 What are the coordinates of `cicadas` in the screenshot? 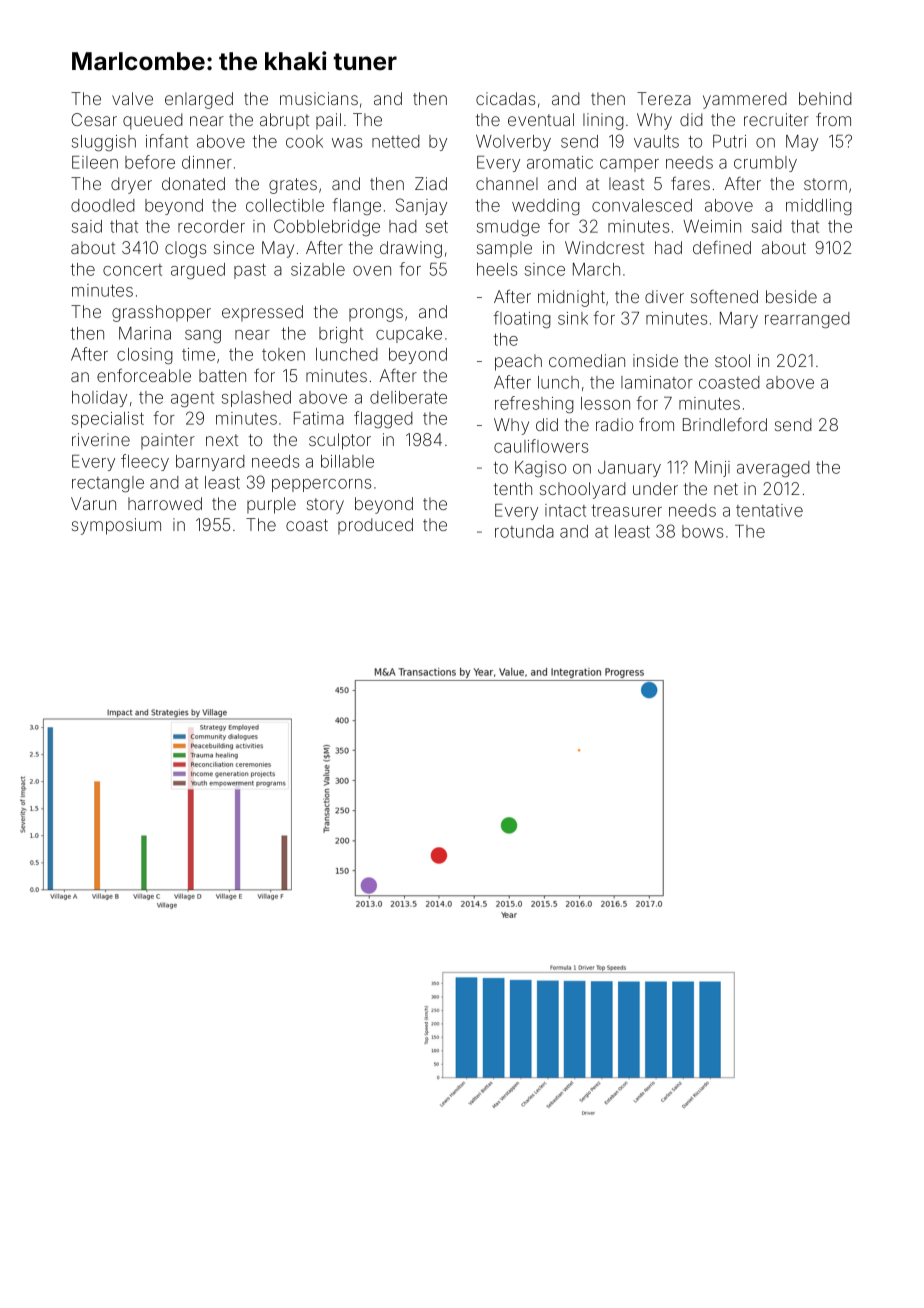 It's located at (505, 98).
